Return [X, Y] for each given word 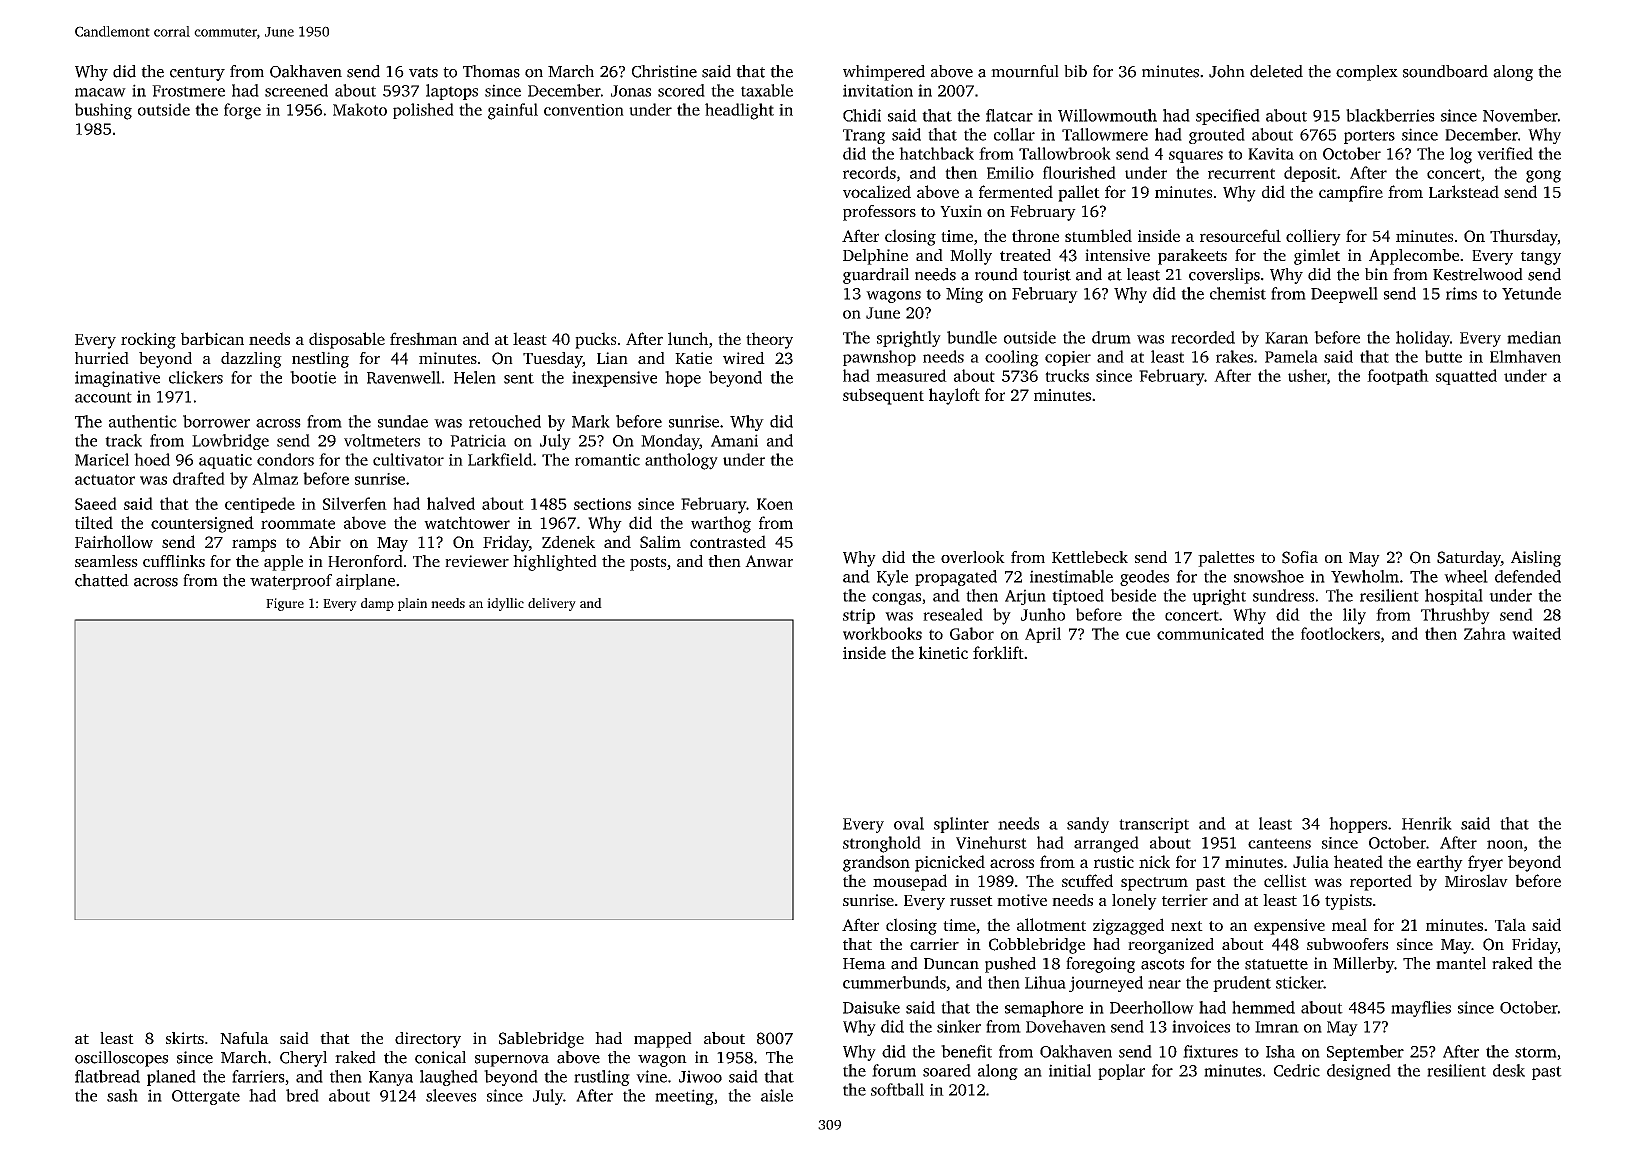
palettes [1226, 559]
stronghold [882, 844]
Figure [285, 604]
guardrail [876, 276]
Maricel [102, 459]
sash [122, 1095]
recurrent [1241, 173]
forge [242, 111]
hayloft [954, 396]
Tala [1510, 924]
